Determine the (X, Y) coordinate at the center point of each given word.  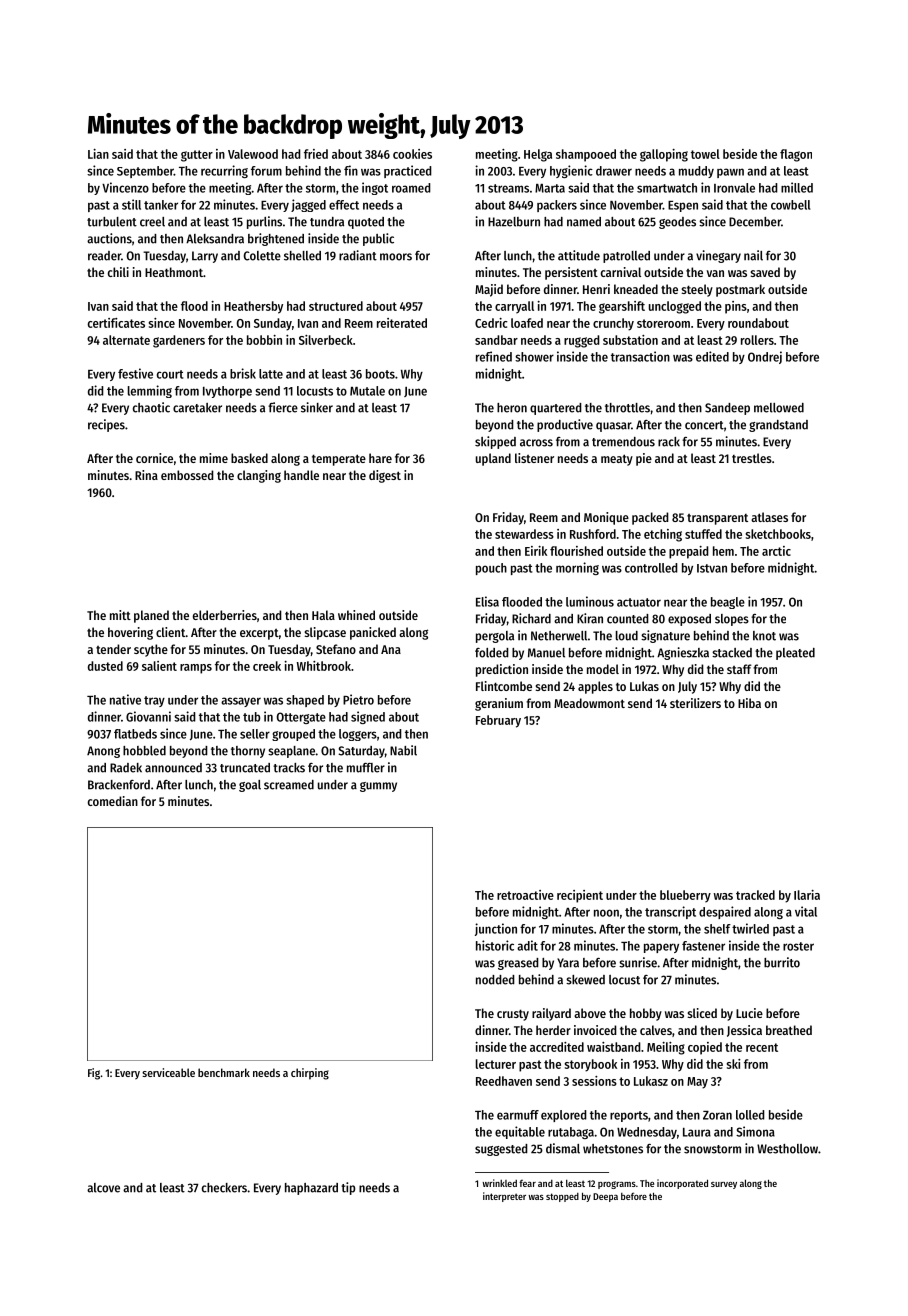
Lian (98, 154)
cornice (154, 458)
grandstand (778, 426)
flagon (796, 155)
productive (565, 425)
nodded (495, 980)
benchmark (224, 1072)
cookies (412, 154)
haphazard (311, 1189)
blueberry (685, 896)
